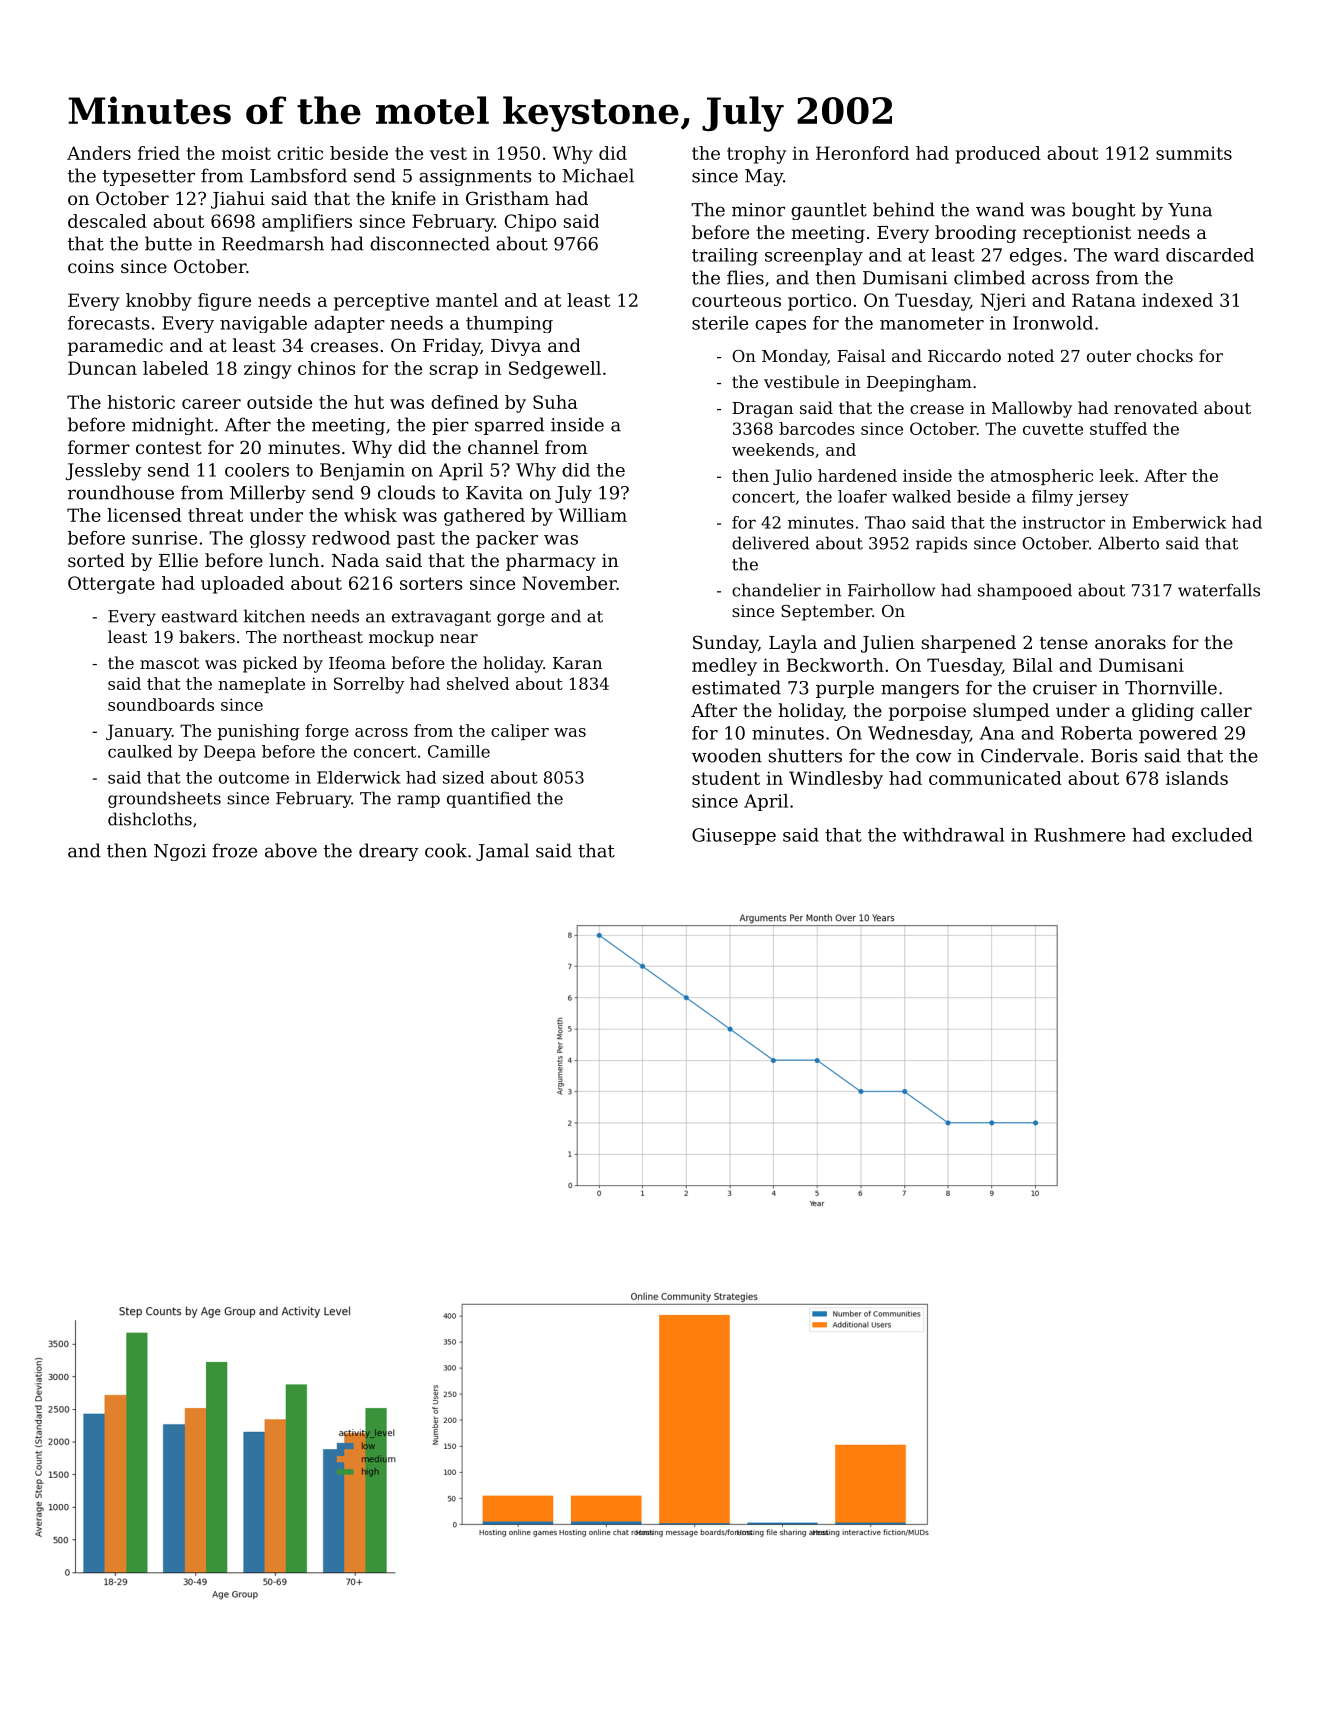 The height and width of the screenshot is (1724, 1332). I want to click on medley, so click(724, 667).
